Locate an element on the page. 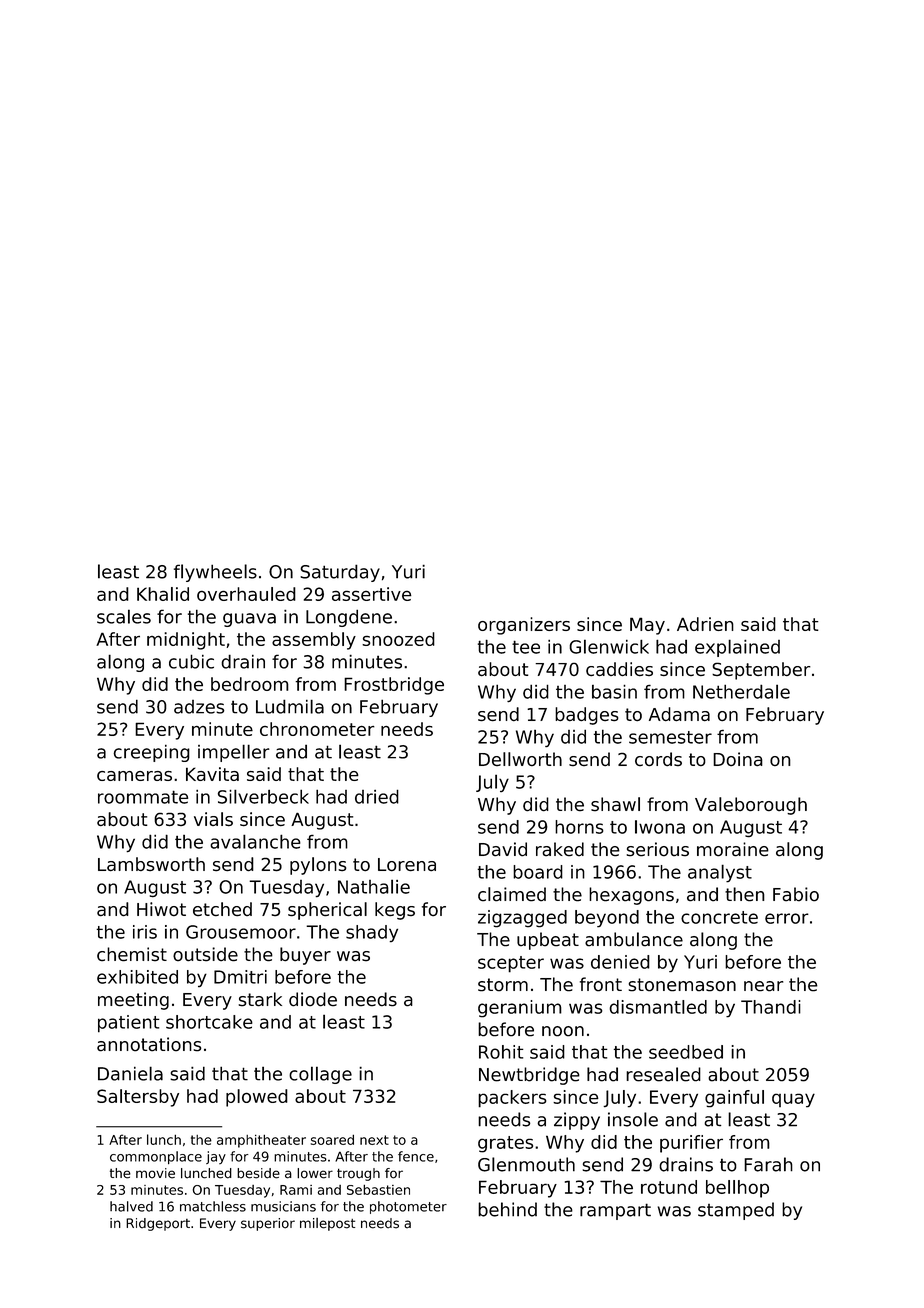 Image resolution: width=924 pixels, height=1308 pixels. dried is located at coordinates (377, 796).
